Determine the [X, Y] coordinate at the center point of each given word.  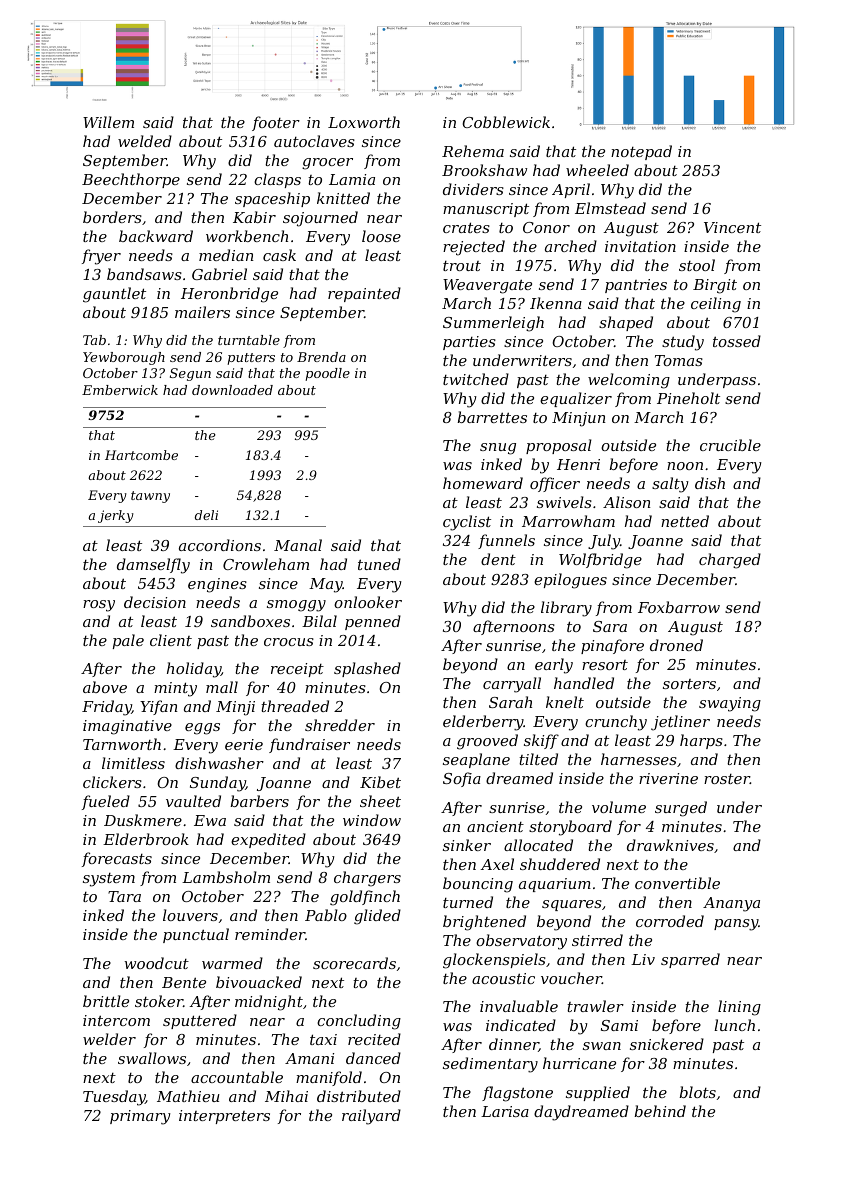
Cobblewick [506, 122]
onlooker [368, 602]
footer [276, 123]
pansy [736, 925]
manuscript [486, 210]
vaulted [193, 801]
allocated [538, 845]
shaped [626, 323]
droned [676, 645]
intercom [116, 1020]
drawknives [670, 845]
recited [374, 1039]
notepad [641, 152]
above [105, 687]
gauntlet [114, 295]
